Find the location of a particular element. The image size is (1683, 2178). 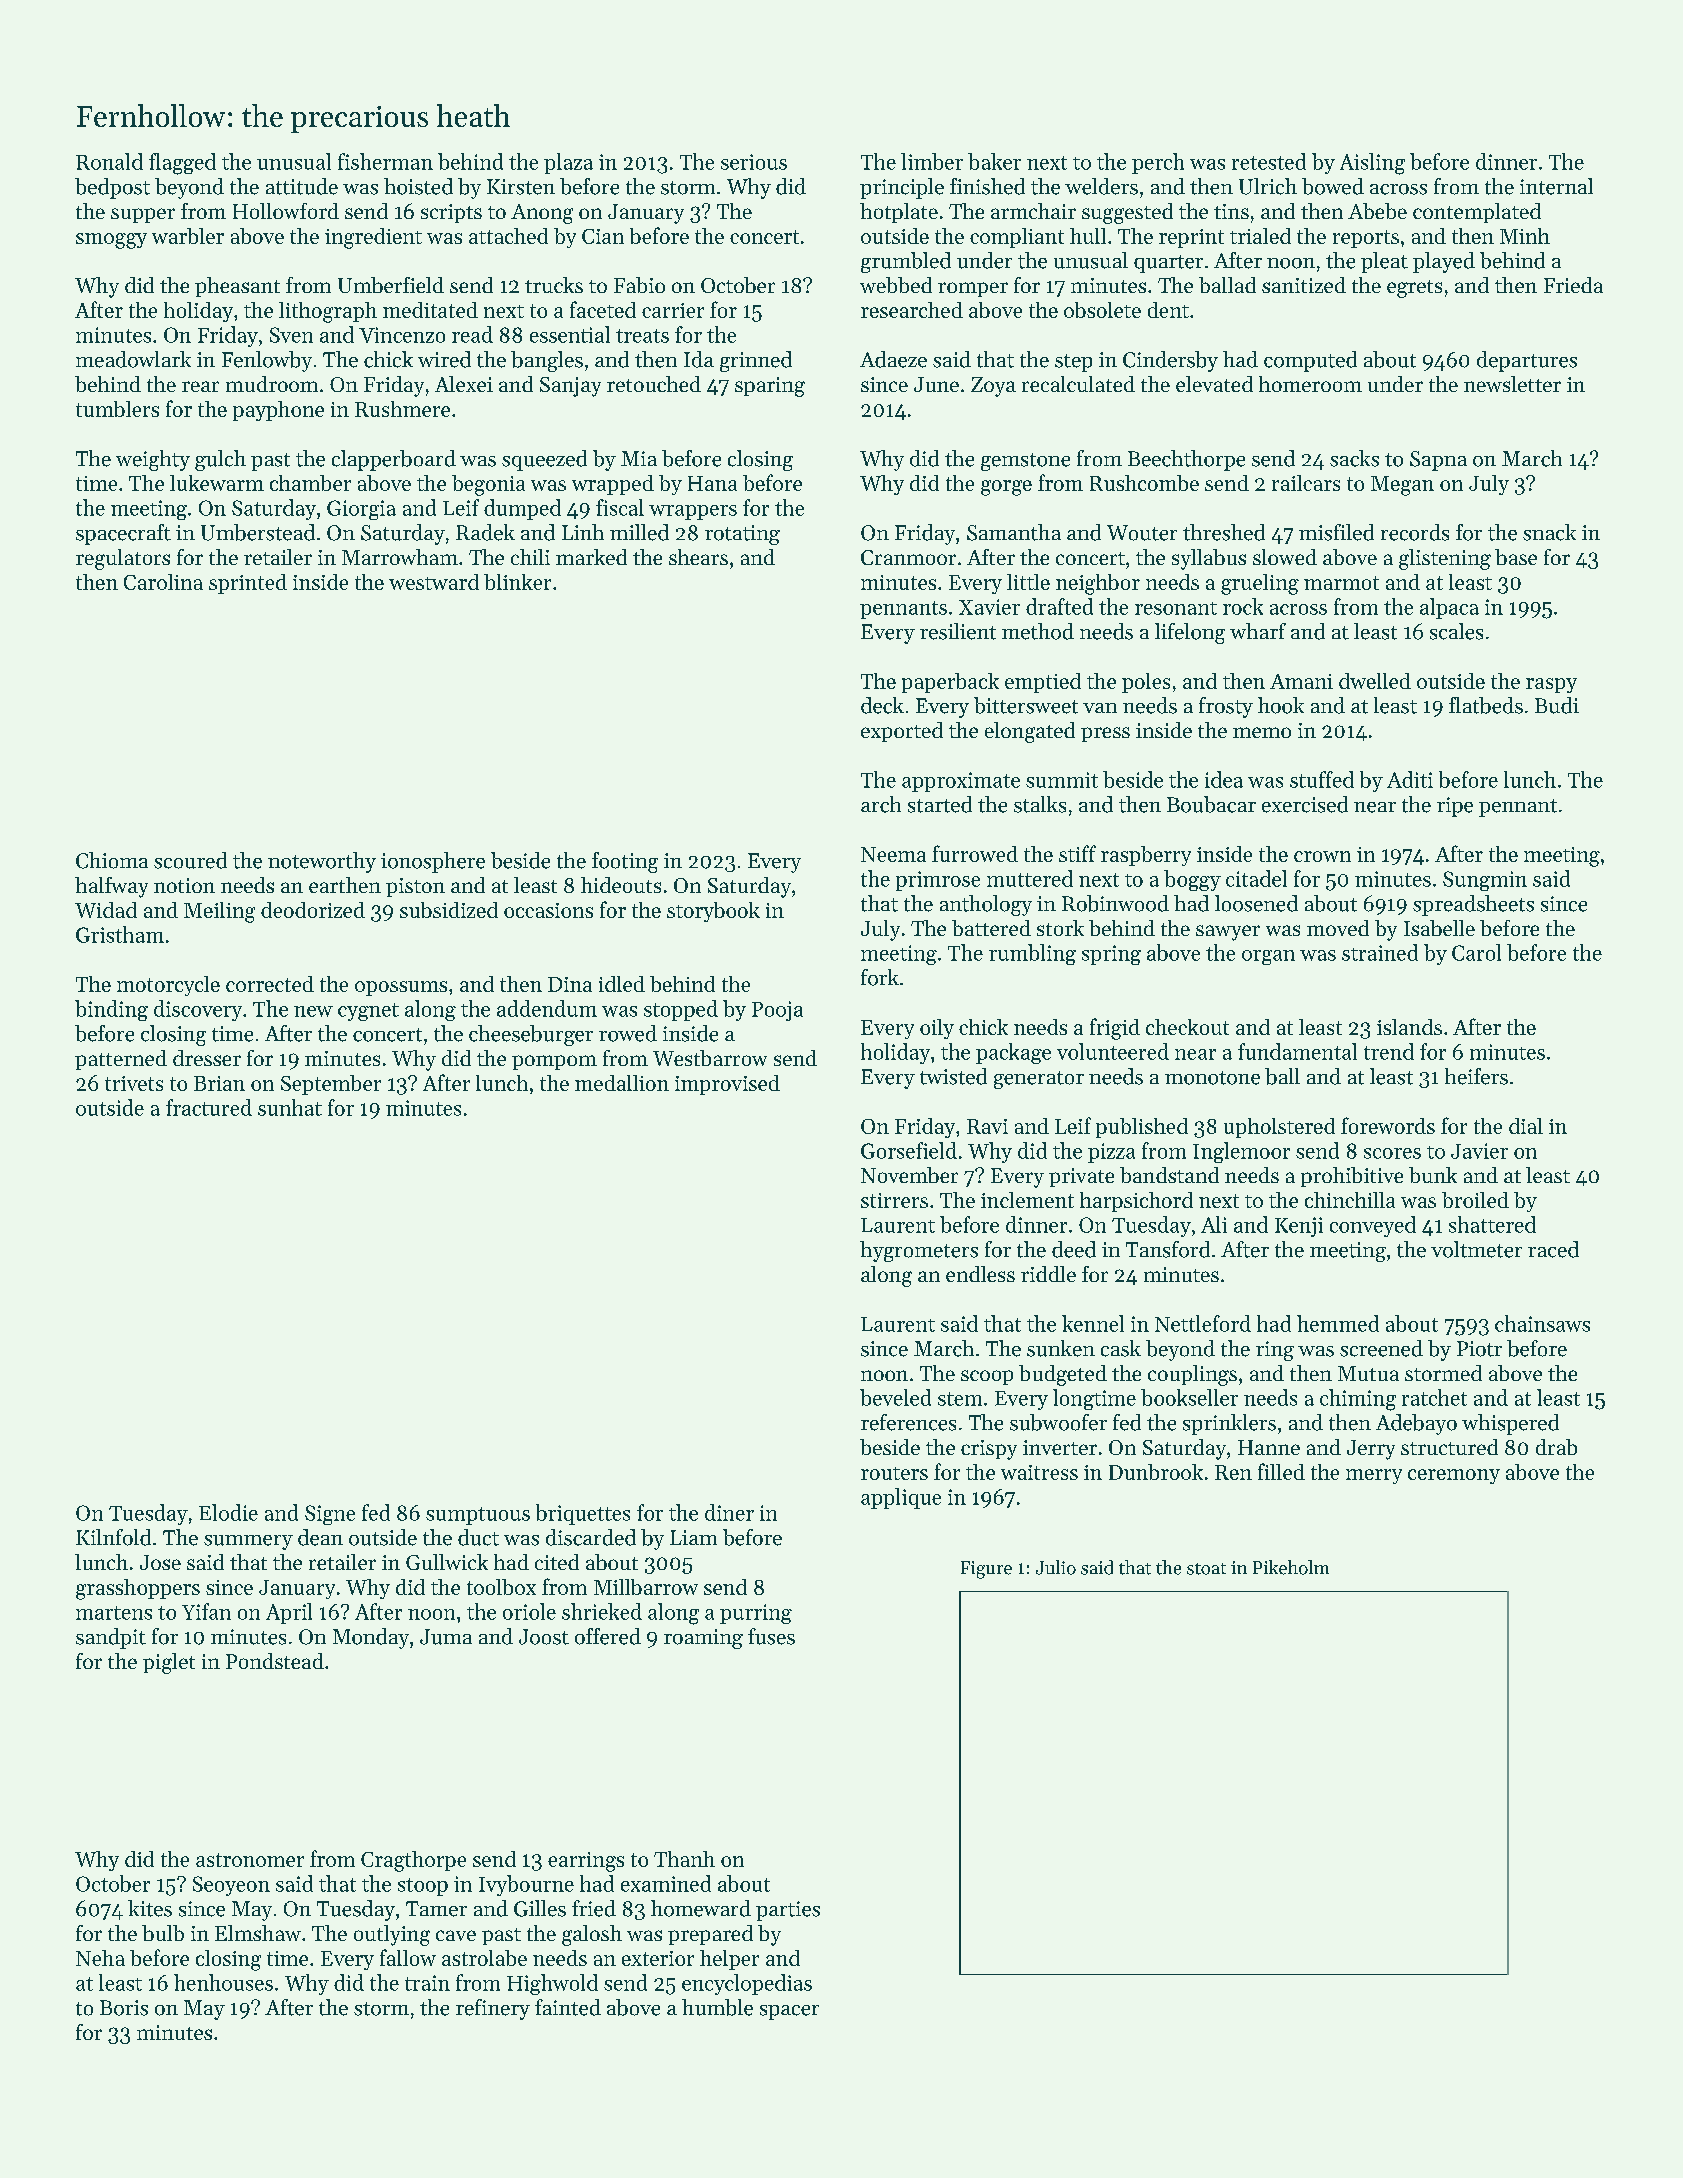

parties is located at coordinates (788, 1911).
